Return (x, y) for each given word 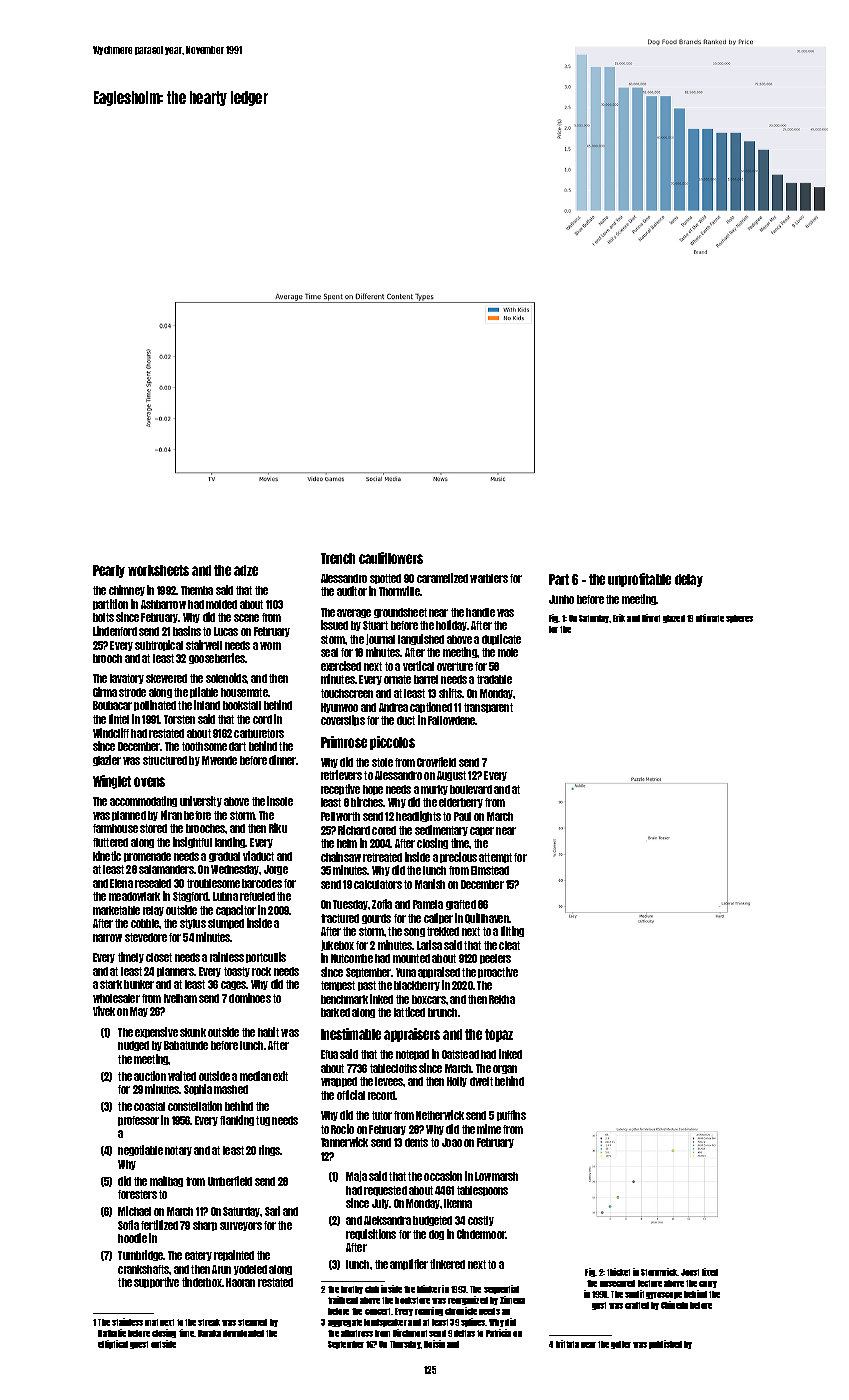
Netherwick (440, 1115)
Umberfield (230, 1181)
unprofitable (639, 580)
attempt (495, 858)
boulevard (471, 789)
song (414, 932)
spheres (739, 619)
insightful (192, 842)
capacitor (236, 910)
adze (246, 570)
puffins (511, 1115)
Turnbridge (141, 1255)
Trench (338, 558)
